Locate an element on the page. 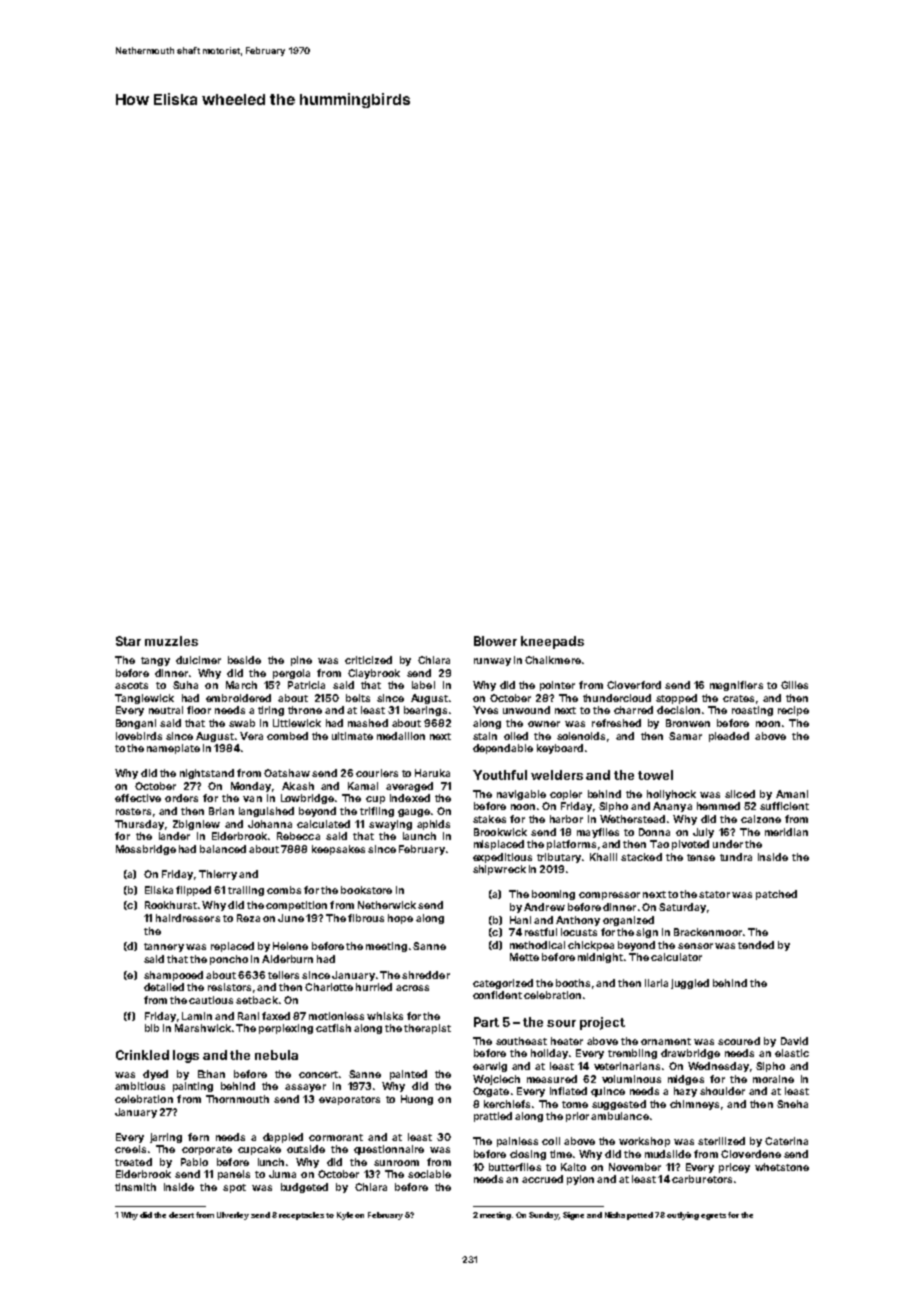 The height and width of the image is (1308, 924). David is located at coordinates (794, 1041).
